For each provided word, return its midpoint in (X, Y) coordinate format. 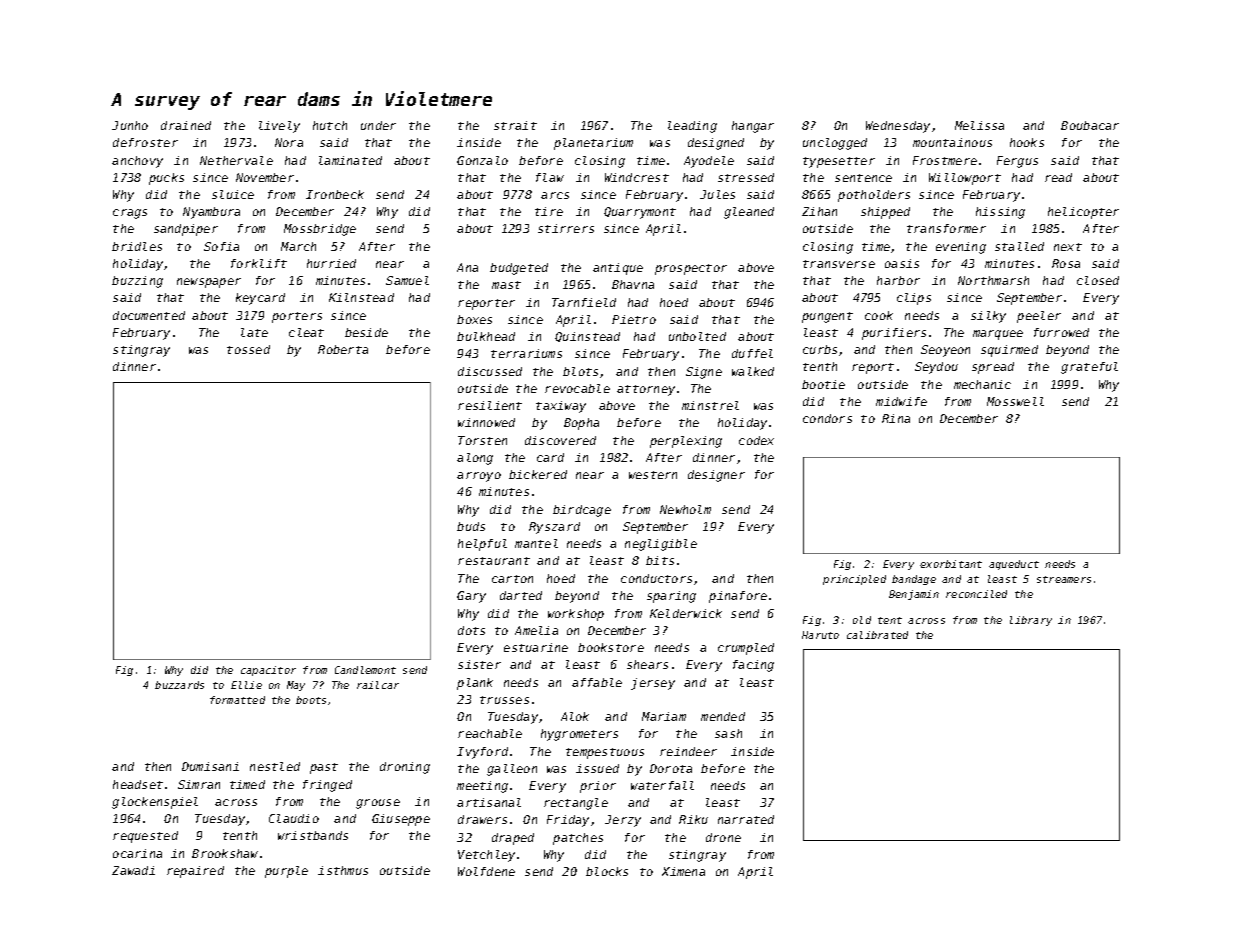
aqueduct (1014, 565)
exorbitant (951, 564)
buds (471, 526)
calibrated (877, 635)
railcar (378, 685)
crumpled (746, 649)
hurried (331, 263)
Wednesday (898, 127)
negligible (661, 545)
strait (515, 125)
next (1068, 247)
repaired (195, 872)
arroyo (479, 477)
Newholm (685, 509)
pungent (827, 317)
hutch (330, 125)
